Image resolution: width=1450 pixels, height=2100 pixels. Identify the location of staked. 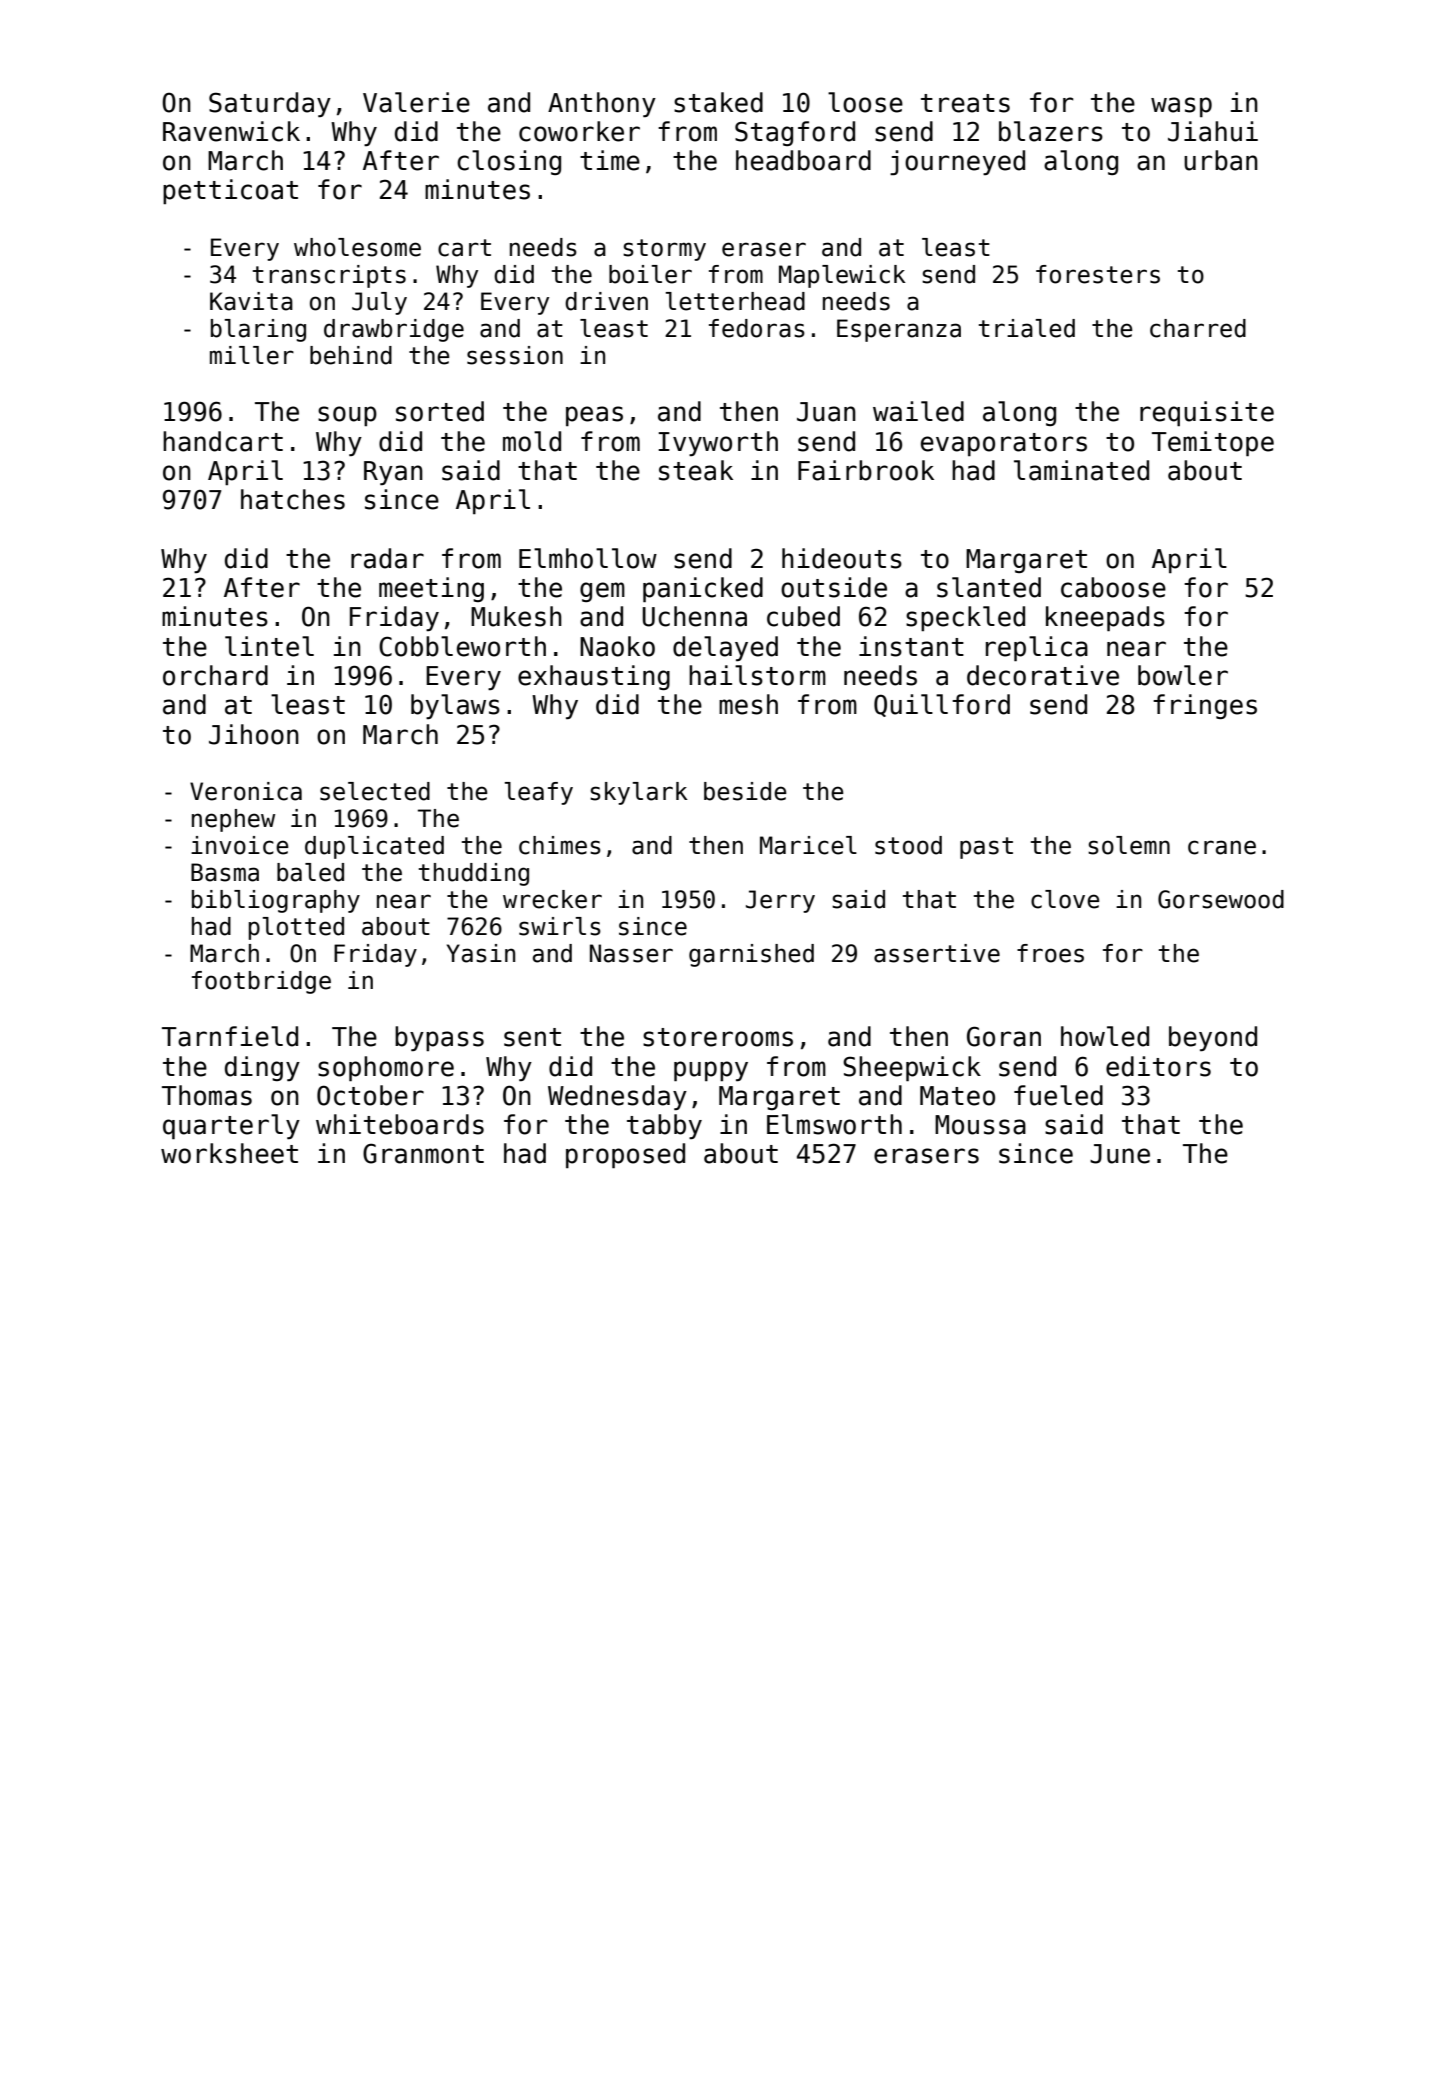
(718, 102).
